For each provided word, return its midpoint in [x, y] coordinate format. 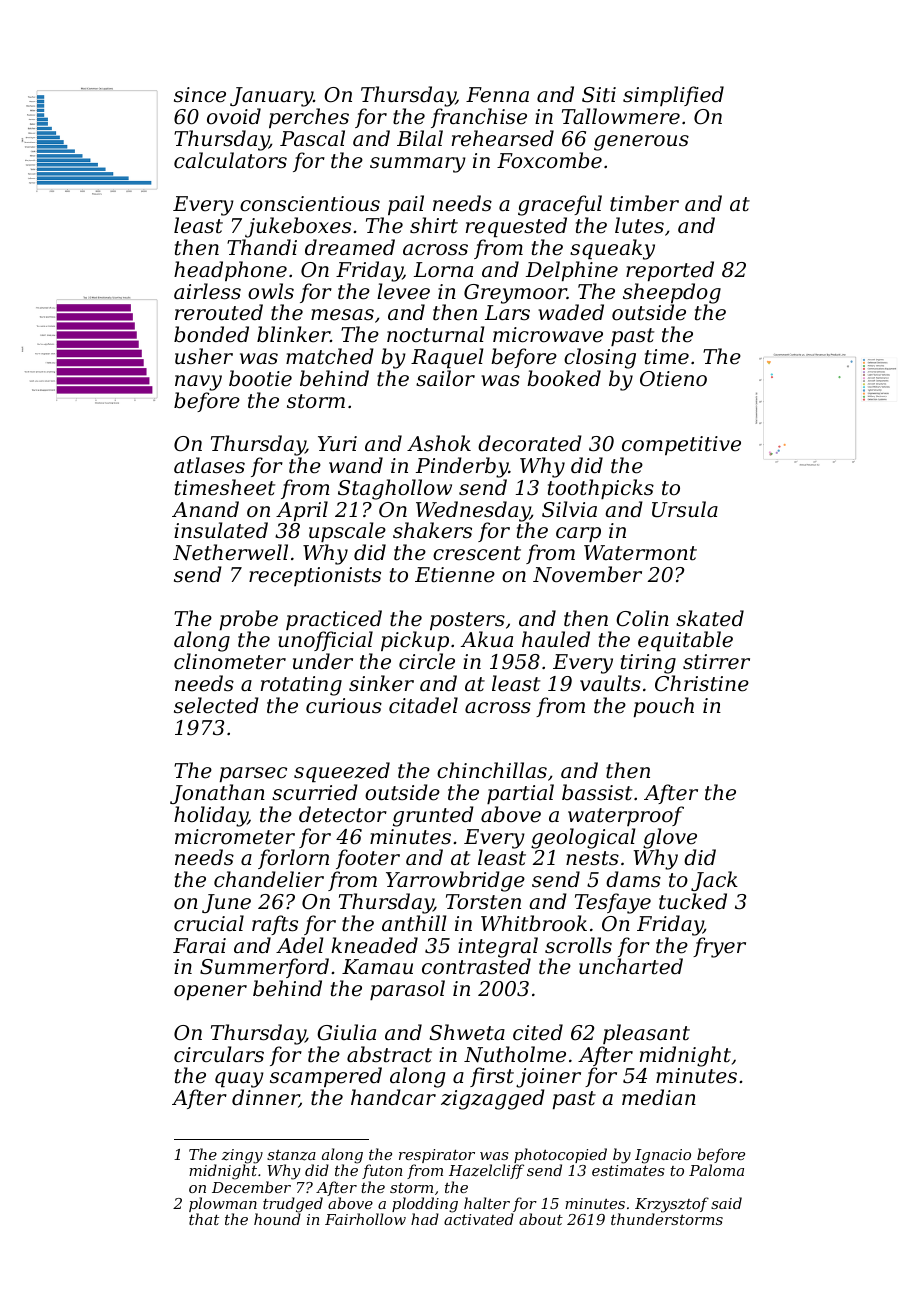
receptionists [315, 576]
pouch [664, 707]
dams [633, 879]
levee [403, 291]
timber [644, 203]
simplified [673, 96]
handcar [393, 1097]
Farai [199, 945]
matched [330, 356]
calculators [230, 160]
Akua [487, 639]
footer [368, 859]
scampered [326, 1077]
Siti [599, 95]
